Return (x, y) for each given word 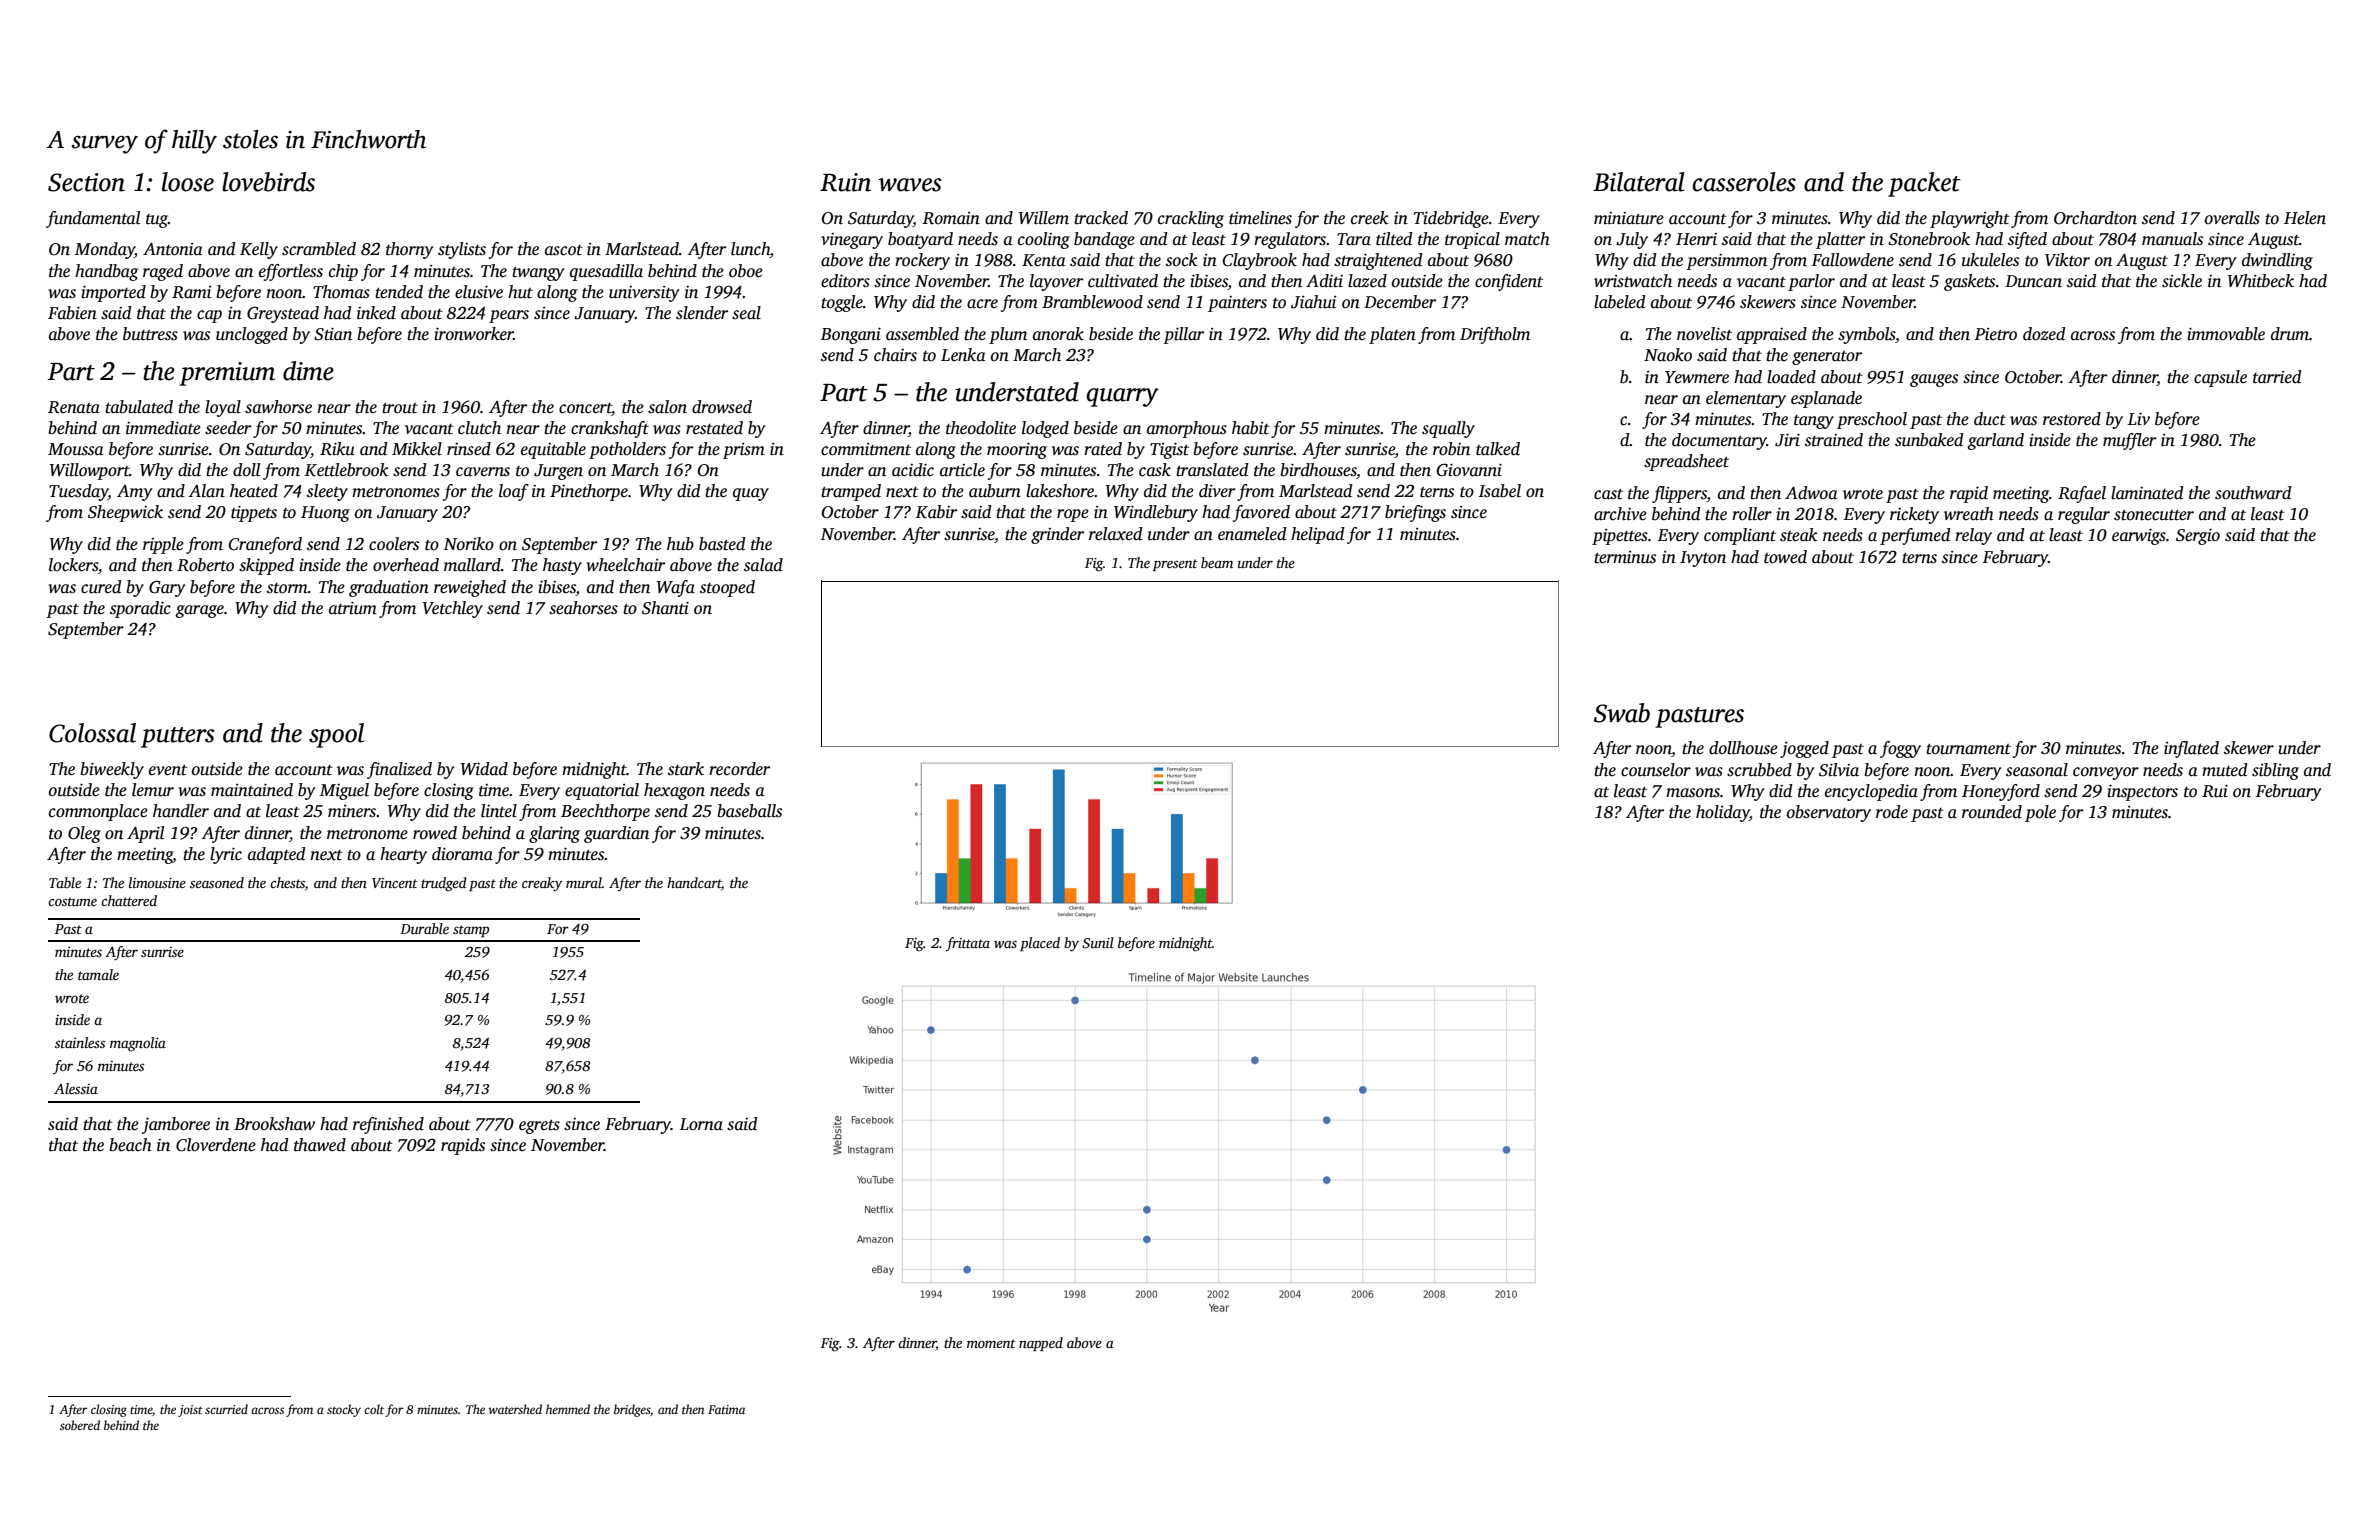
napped (1041, 1344)
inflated (2191, 749)
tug (157, 221)
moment (991, 1343)
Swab (1622, 713)
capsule (2220, 378)
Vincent (395, 883)
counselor (1656, 770)
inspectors (2142, 792)
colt (374, 1409)
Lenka (963, 355)
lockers (73, 565)
